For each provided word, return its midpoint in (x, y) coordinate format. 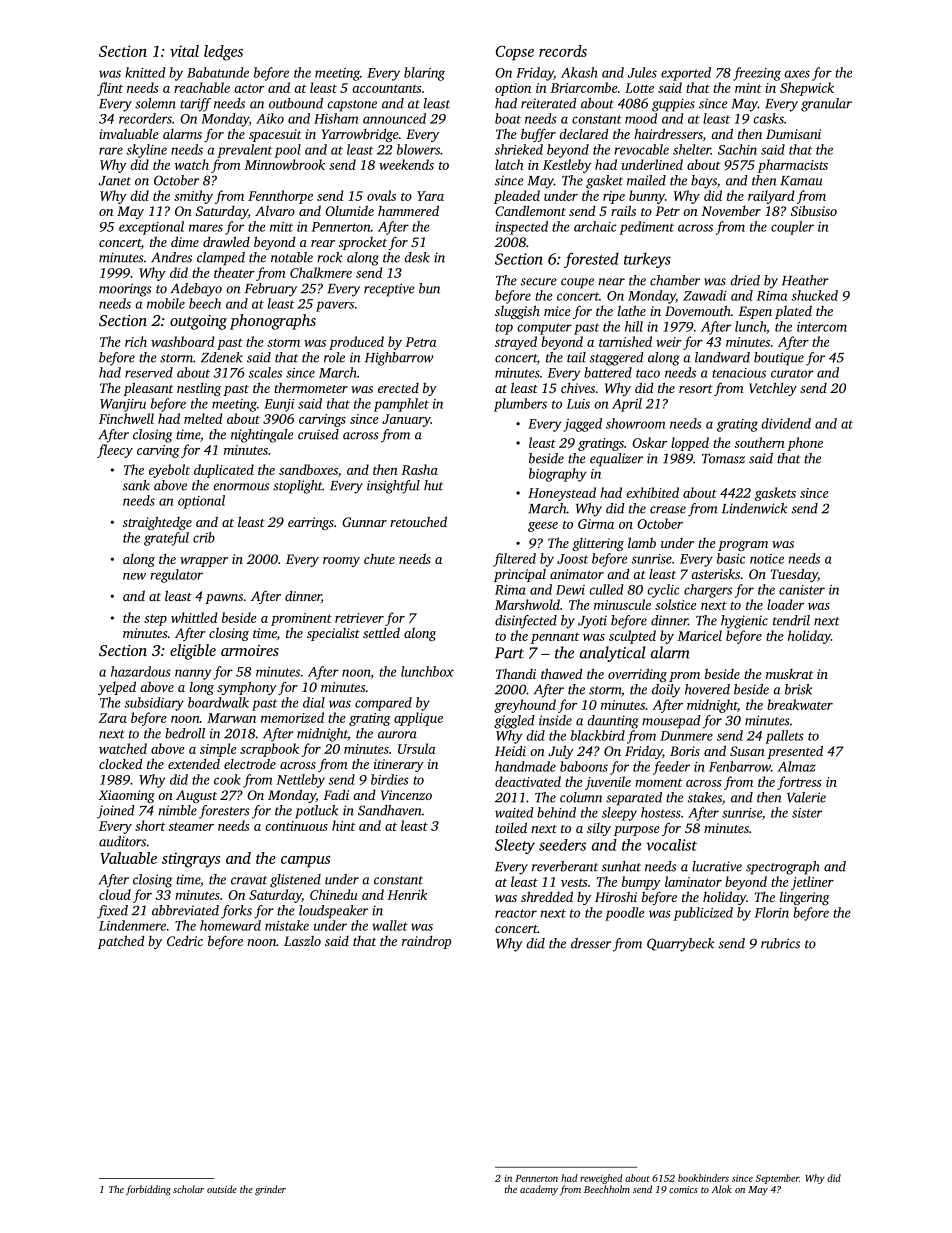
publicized (703, 914)
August (196, 796)
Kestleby (567, 166)
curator (792, 373)
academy (539, 1190)
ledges (223, 53)
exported (686, 74)
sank (136, 485)
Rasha (419, 469)
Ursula (416, 748)
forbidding (148, 1190)
